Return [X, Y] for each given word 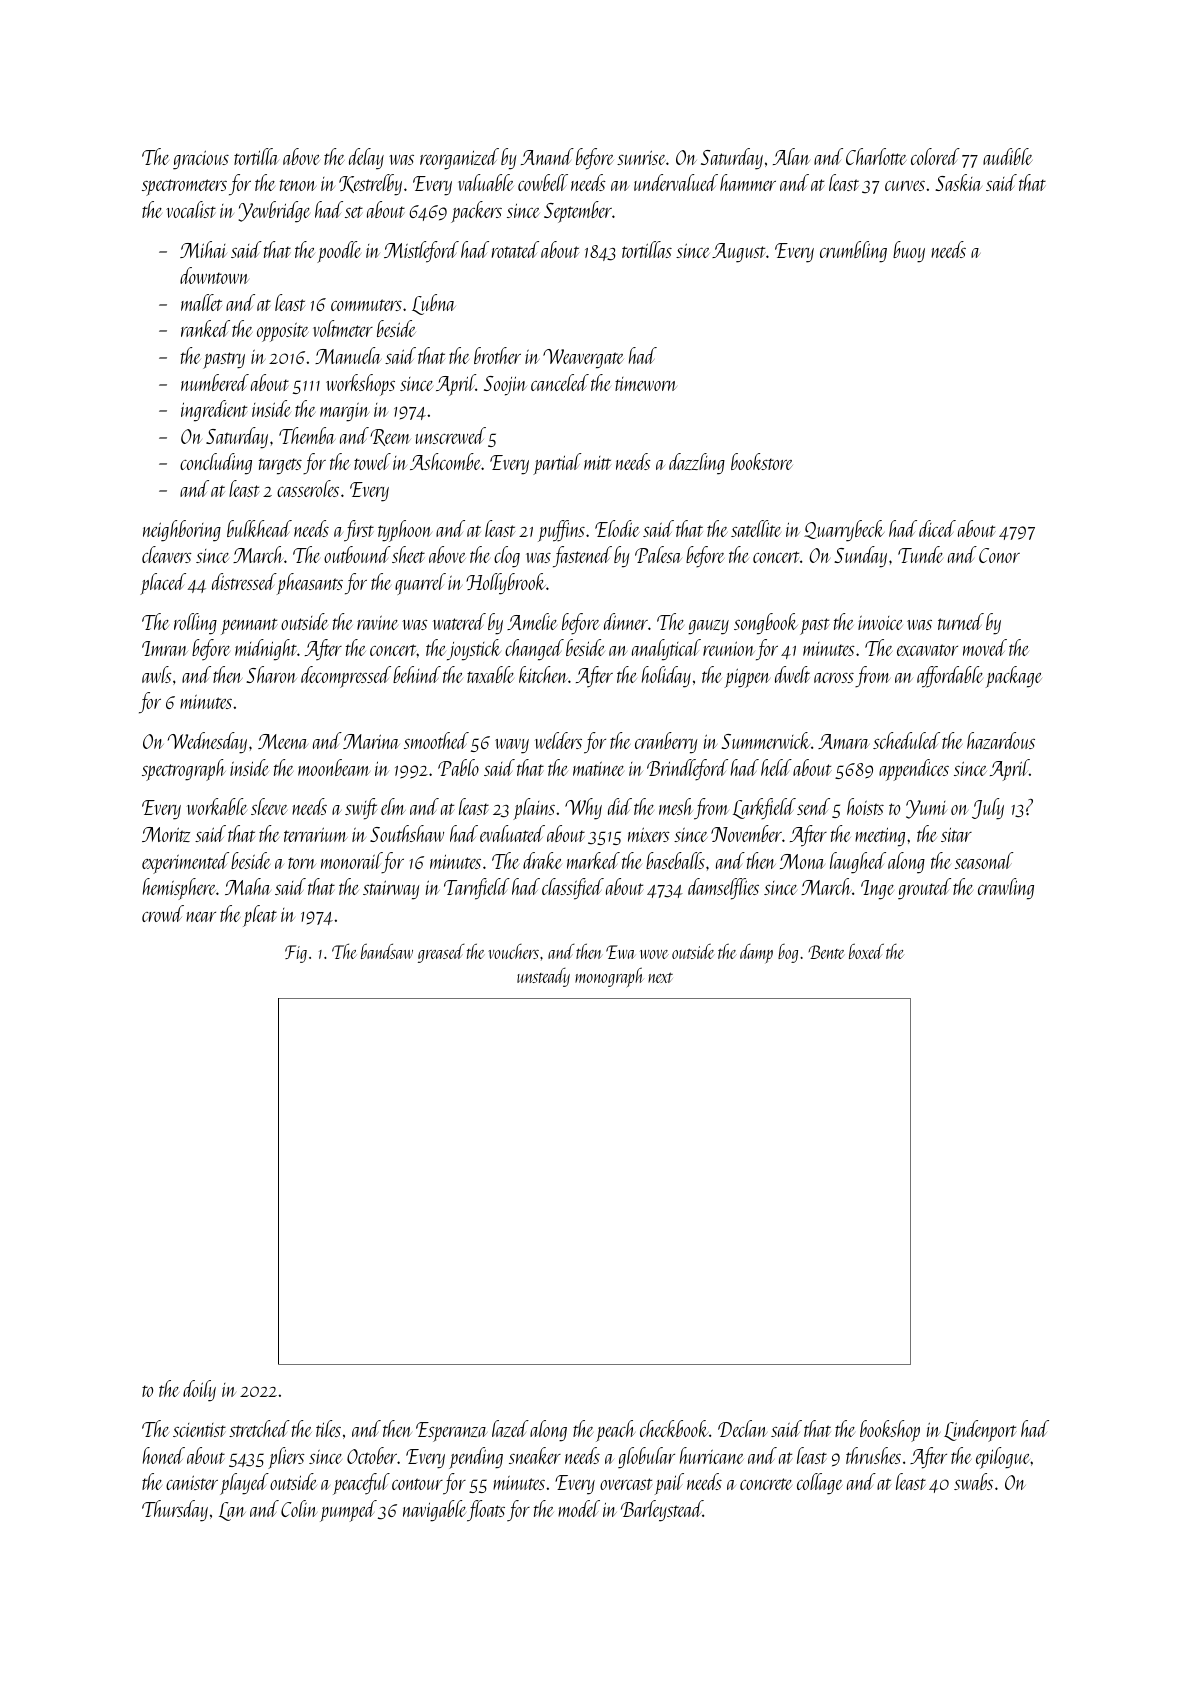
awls [157, 674]
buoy [909, 252]
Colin [299, 1508]
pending [476, 1458]
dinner [626, 621]
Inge [877, 890]
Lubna [434, 304]
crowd [163, 913]
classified [573, 889]
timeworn [645, 384]
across [834, 678]
